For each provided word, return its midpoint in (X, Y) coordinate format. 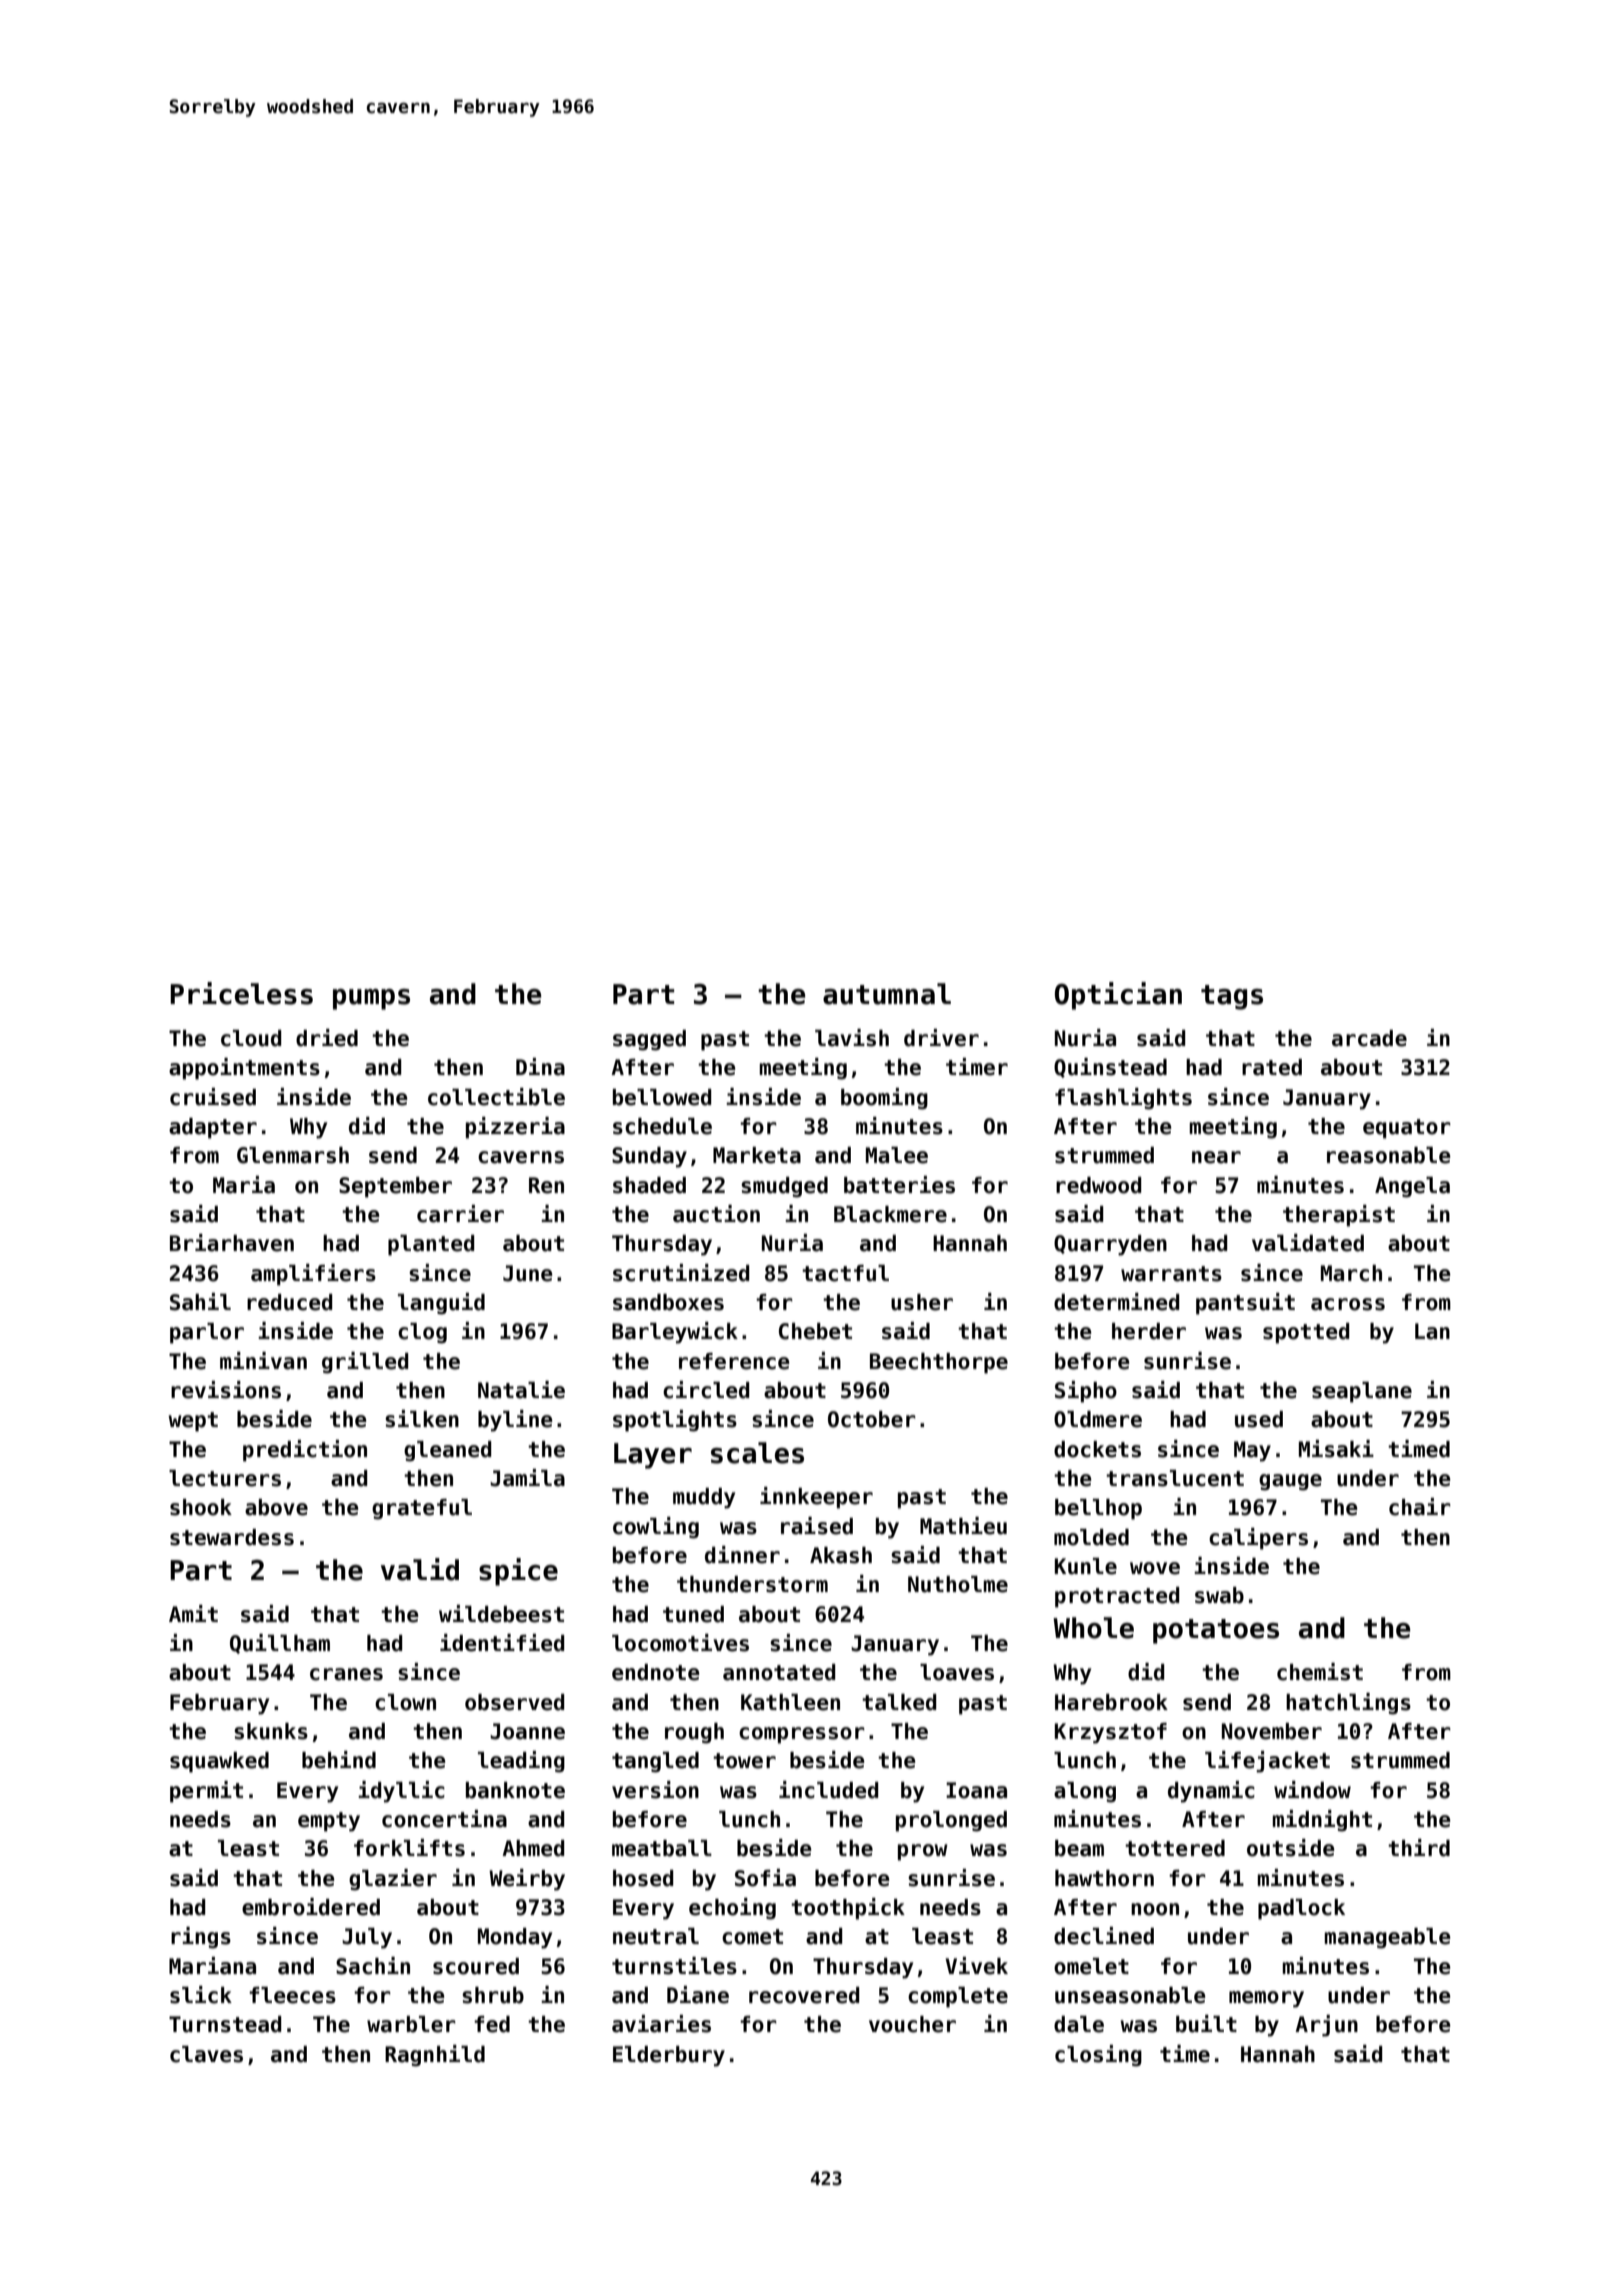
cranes (346, 1674)
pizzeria (515, 1128)
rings (201, 1938)
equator (1407, 1129)
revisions (226, 1390)
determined (1116, 1302)
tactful (845, 1273)
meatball (662, 1848)
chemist (1320, 1672)
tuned (693, 1614)
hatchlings (1348, 1704)
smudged (784, 1187)
